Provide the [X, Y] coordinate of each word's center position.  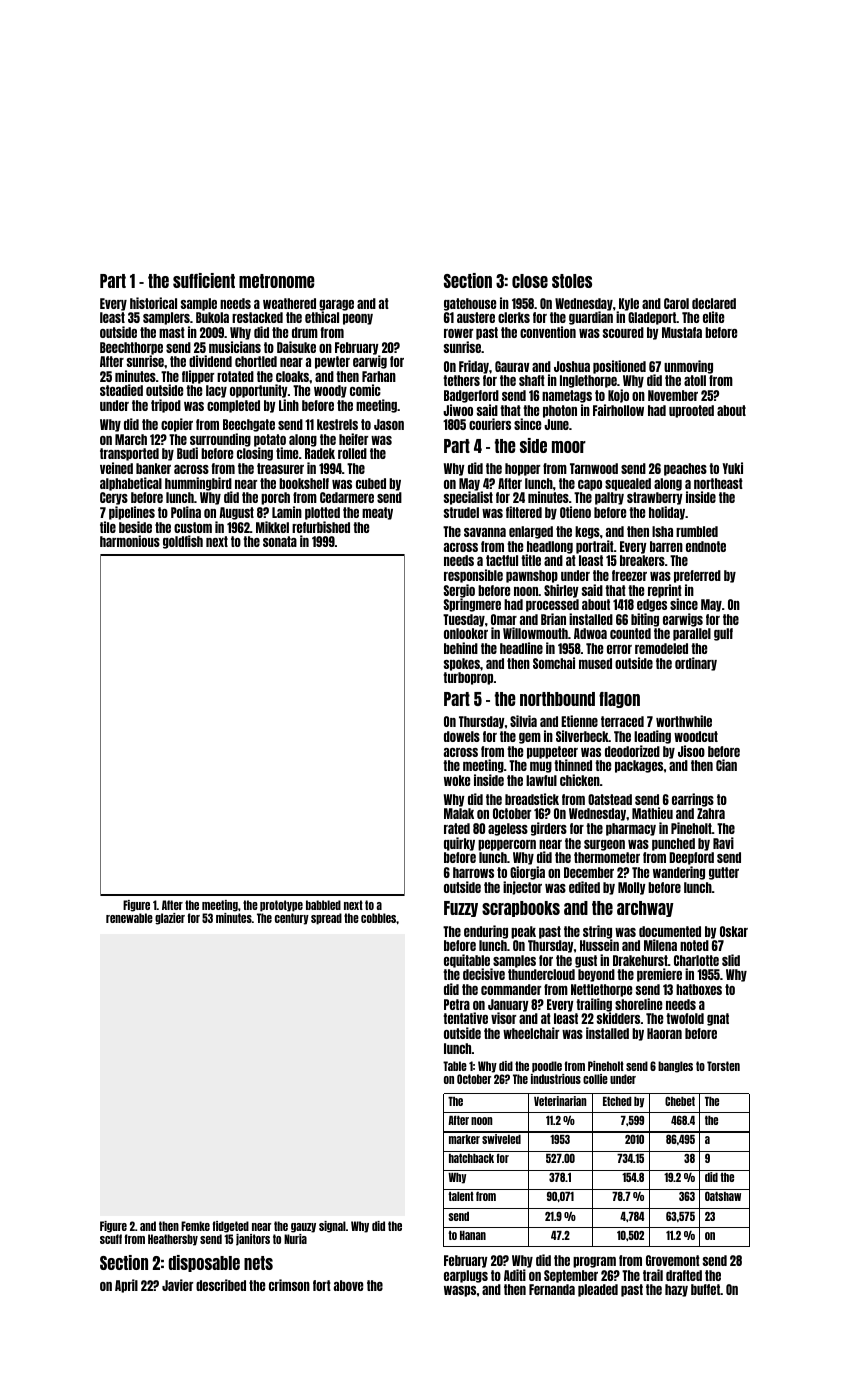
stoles [572, 281]
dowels [462, 736]
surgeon [604, 845]
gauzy [303, 1228]
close [530, 281]
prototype [281, 906]
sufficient [204, 280]
